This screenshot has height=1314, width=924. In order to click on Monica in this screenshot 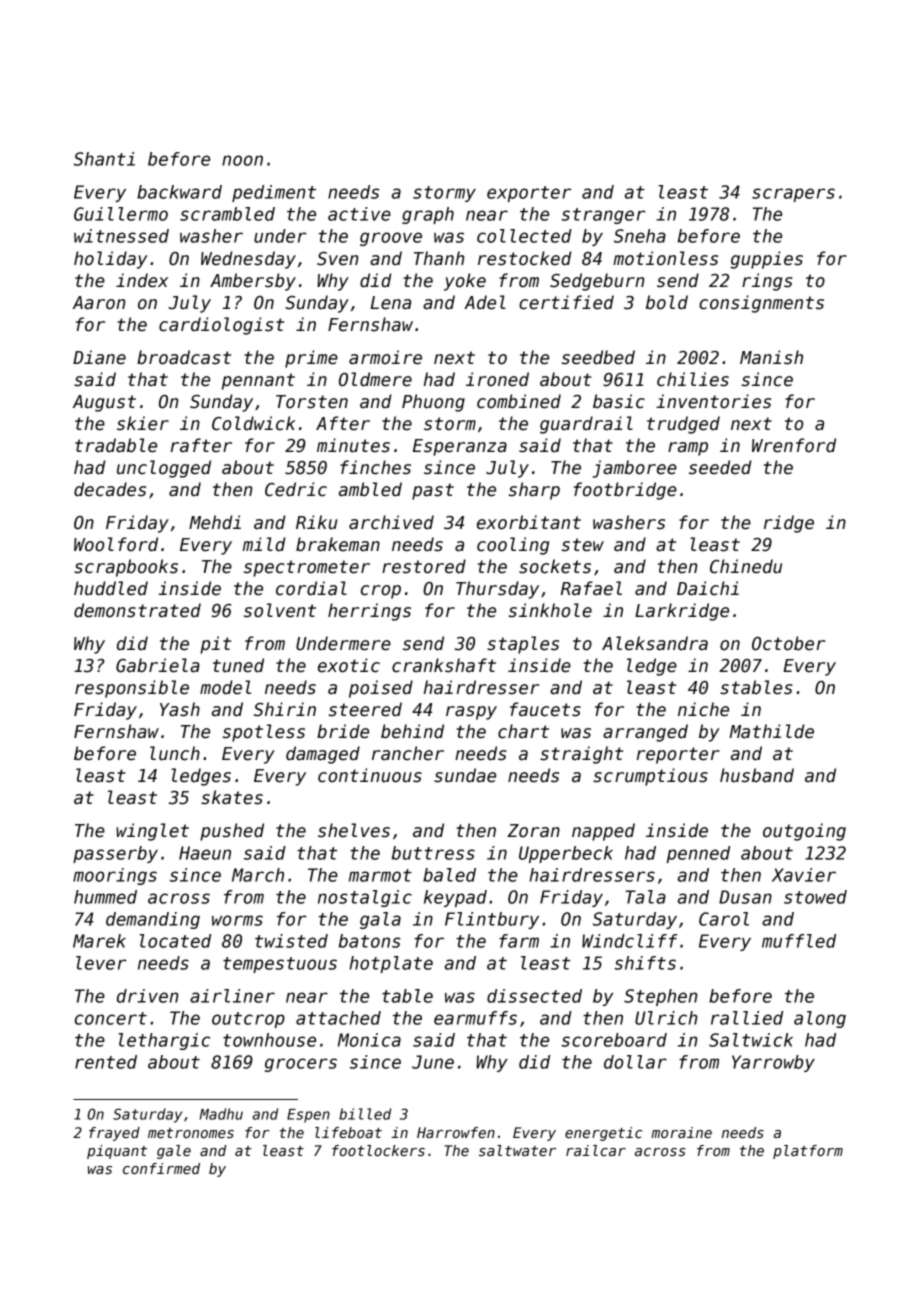, I will do `click(369, 1040)`.
